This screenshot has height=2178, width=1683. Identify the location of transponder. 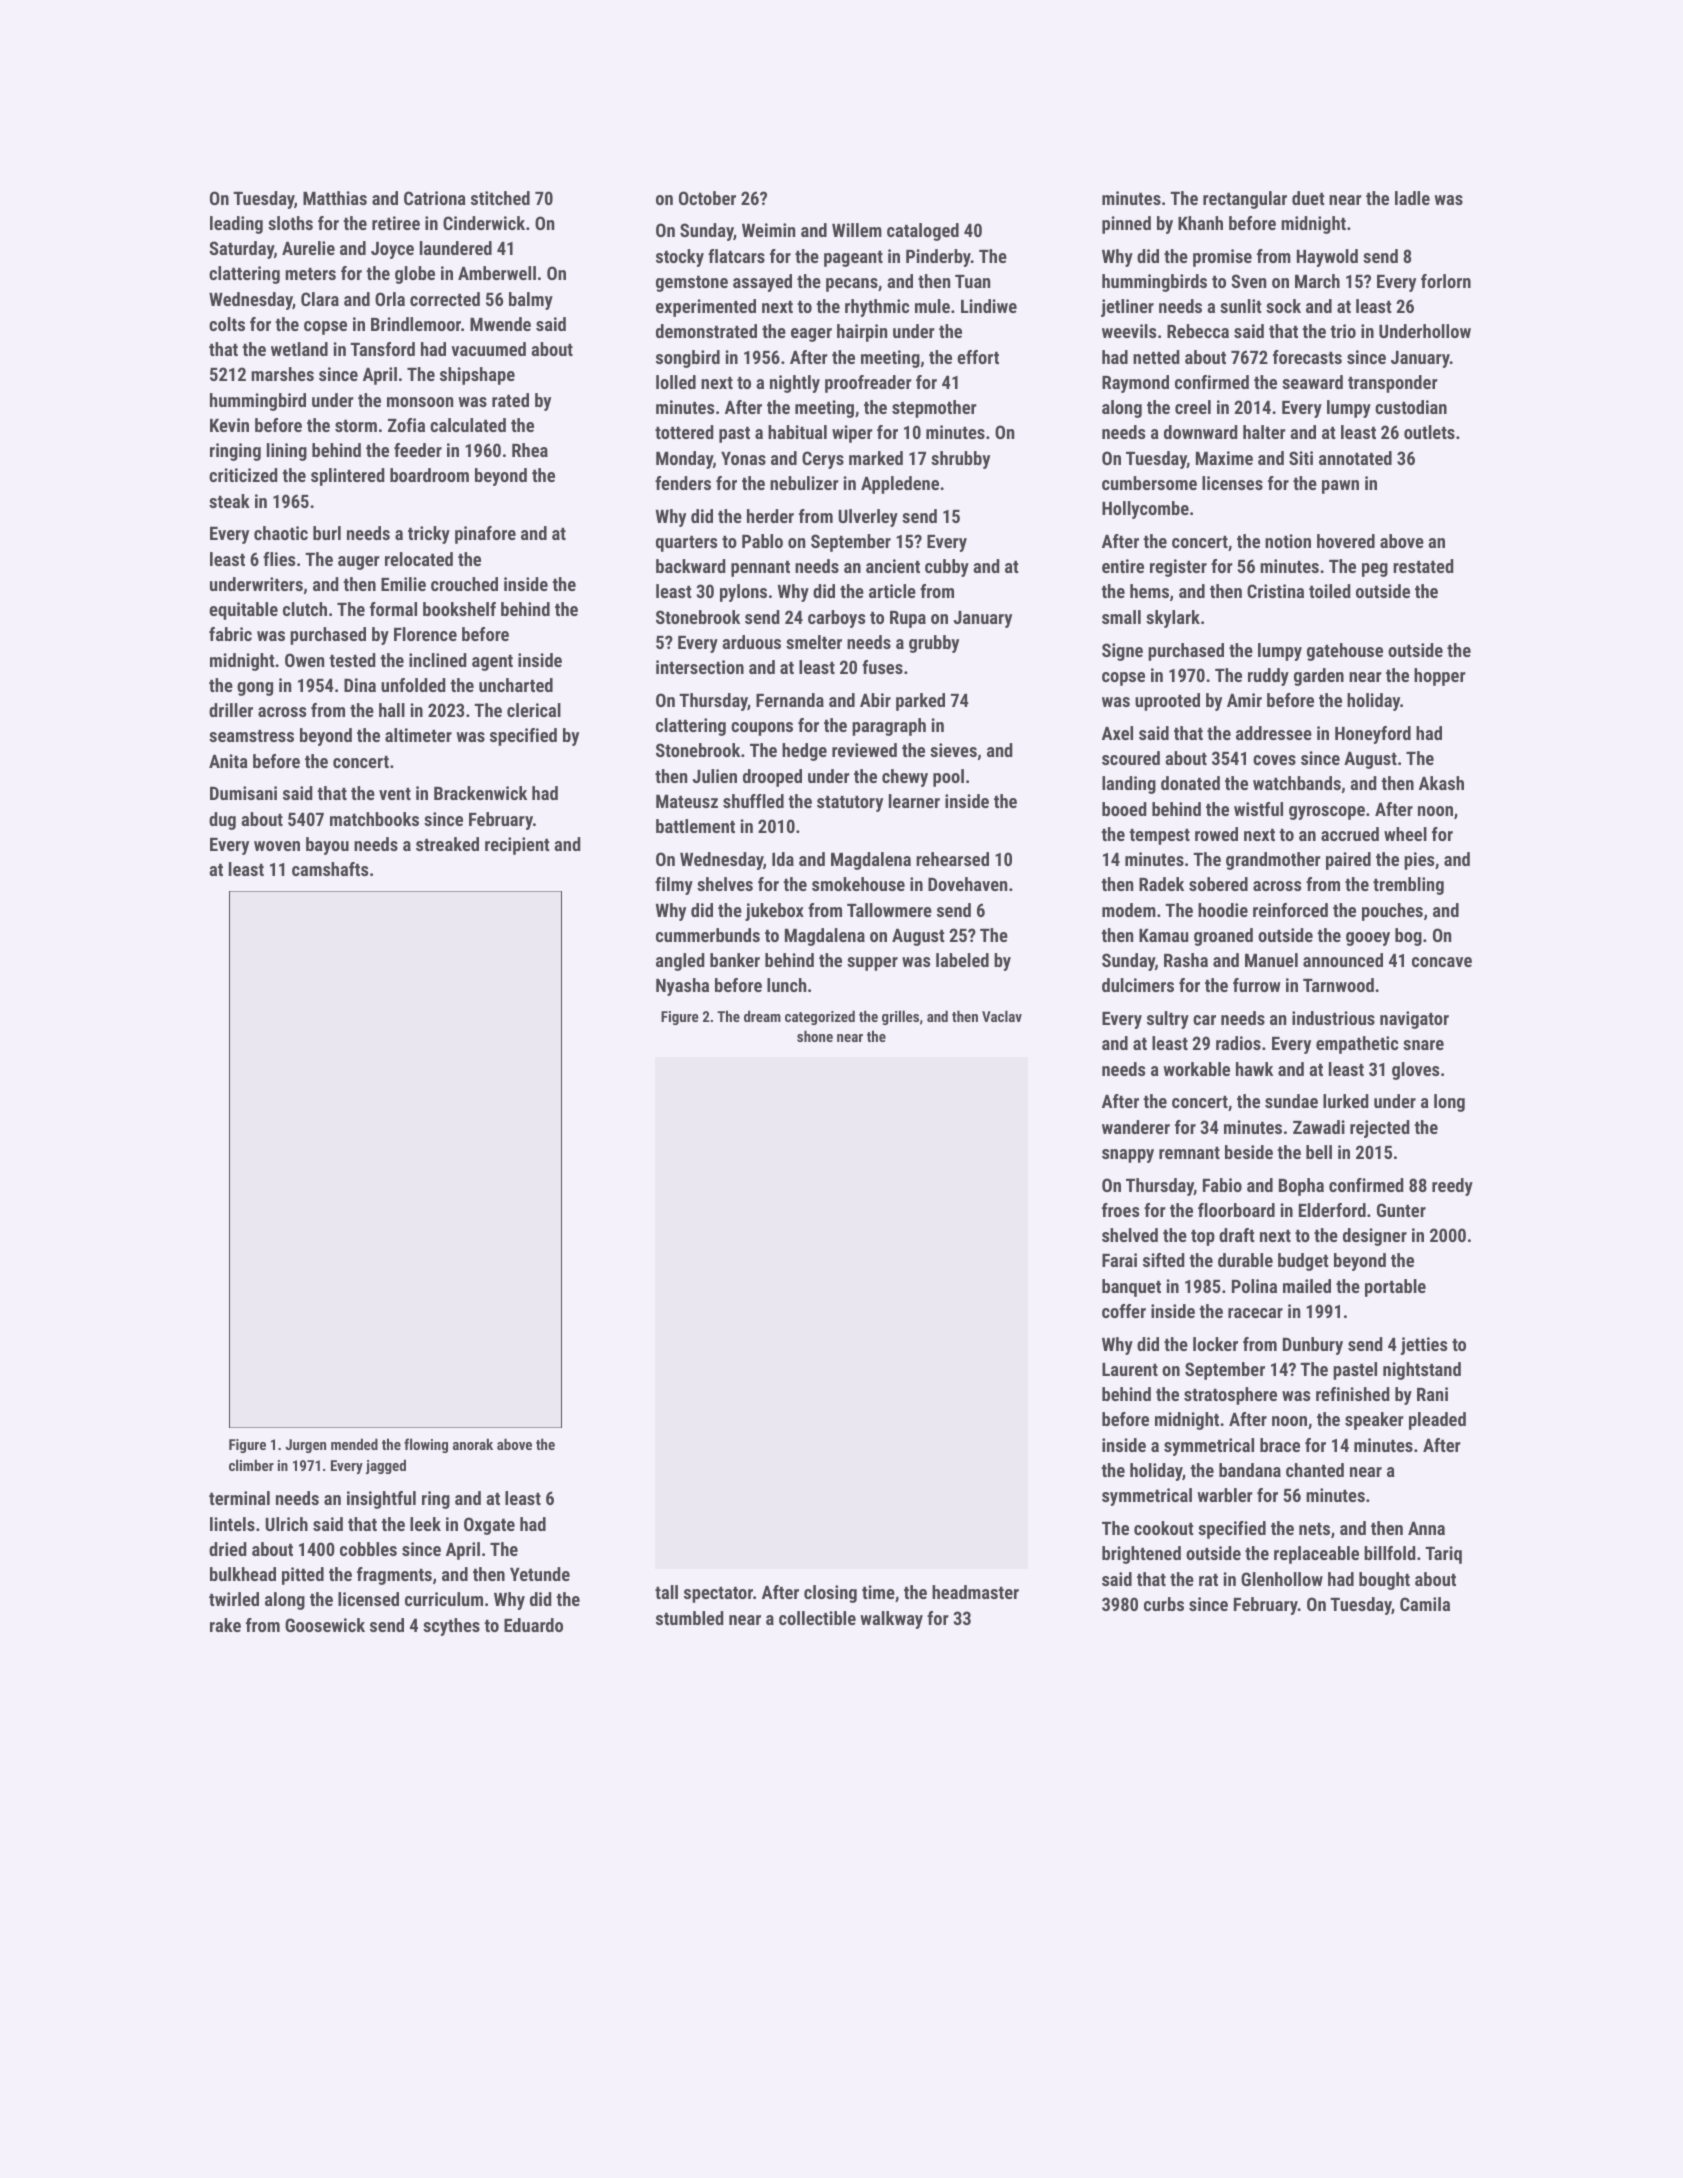
(1393, 384).
